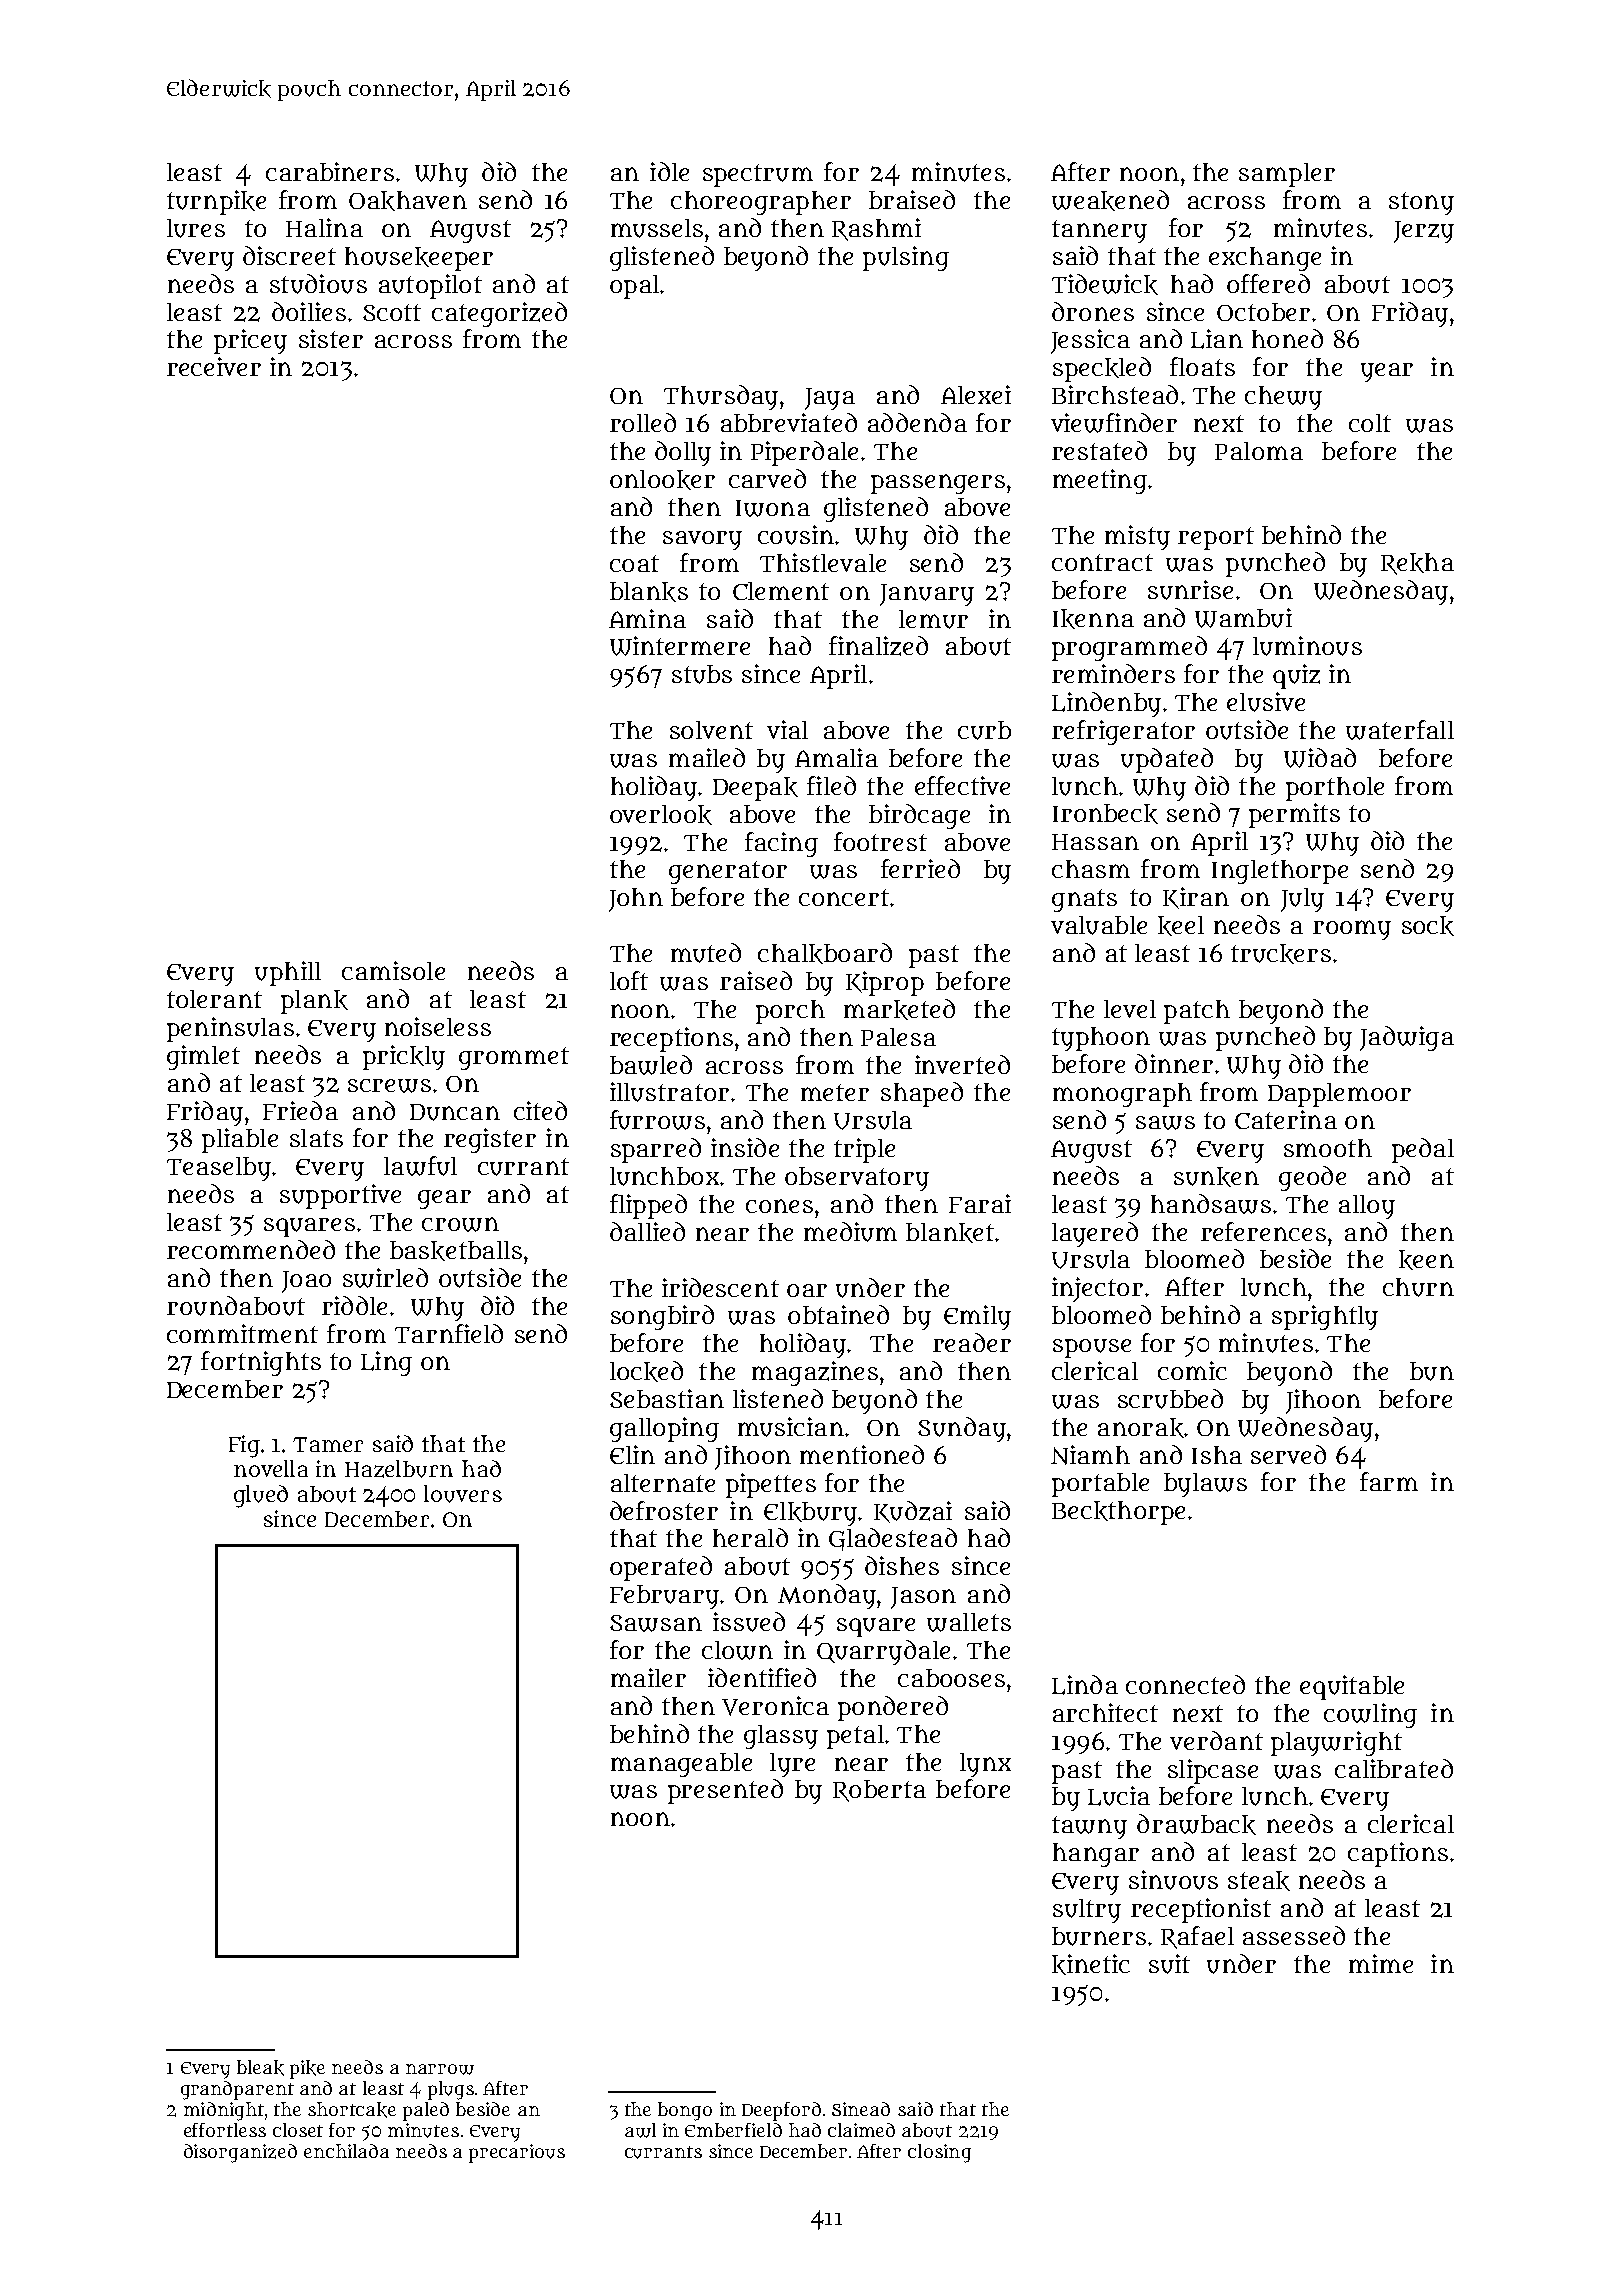 The width and height of the screenshot is (1620, 2292). What do you see at coordinates (876, 229) in the screenshot?
I see `Rashmi` at bounding box center [876, 229].
